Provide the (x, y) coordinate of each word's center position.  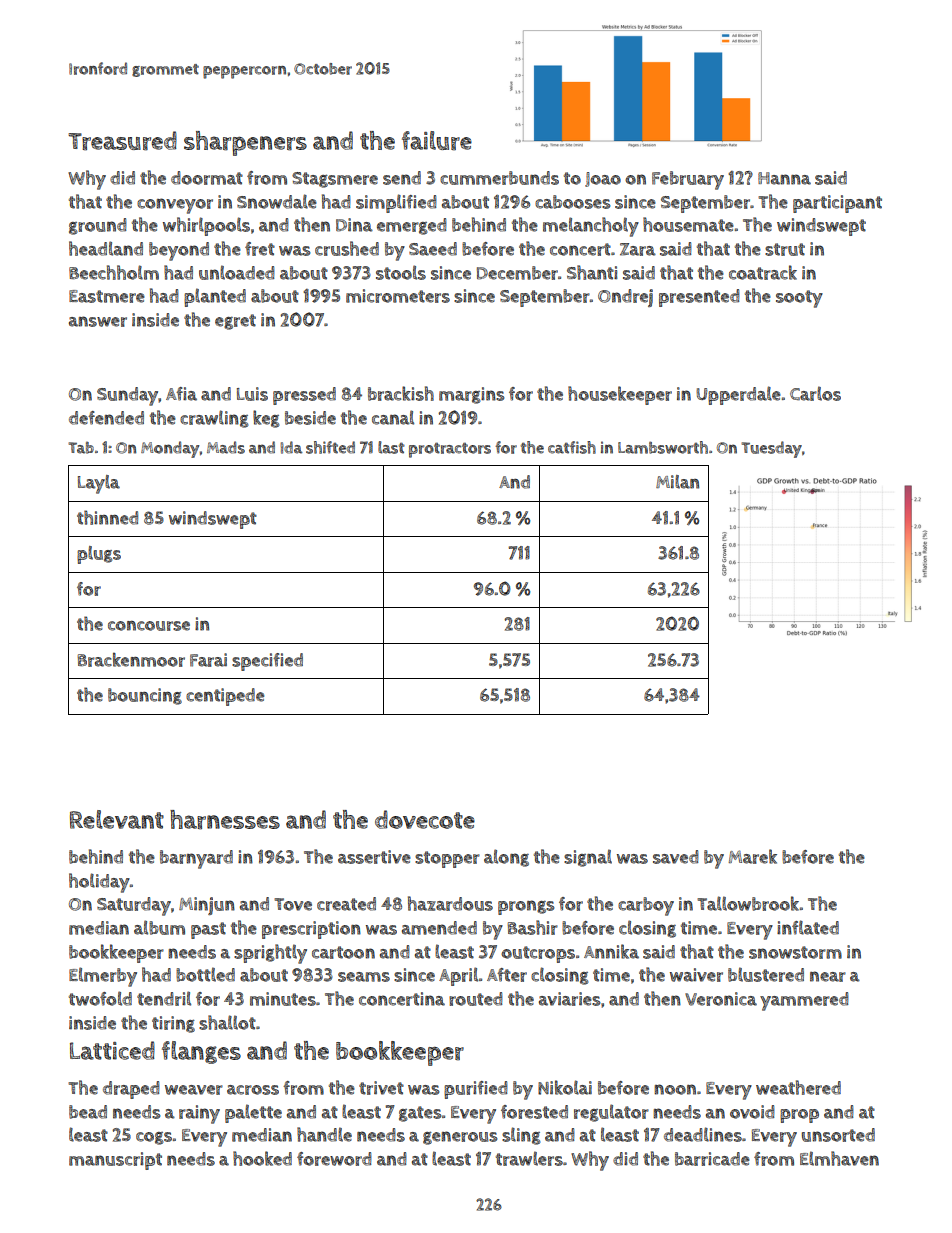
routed (476, 999)
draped (131, 1090)
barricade (712, 1159)
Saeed (433, 249)
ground (98, 226)
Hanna (784, 178)
